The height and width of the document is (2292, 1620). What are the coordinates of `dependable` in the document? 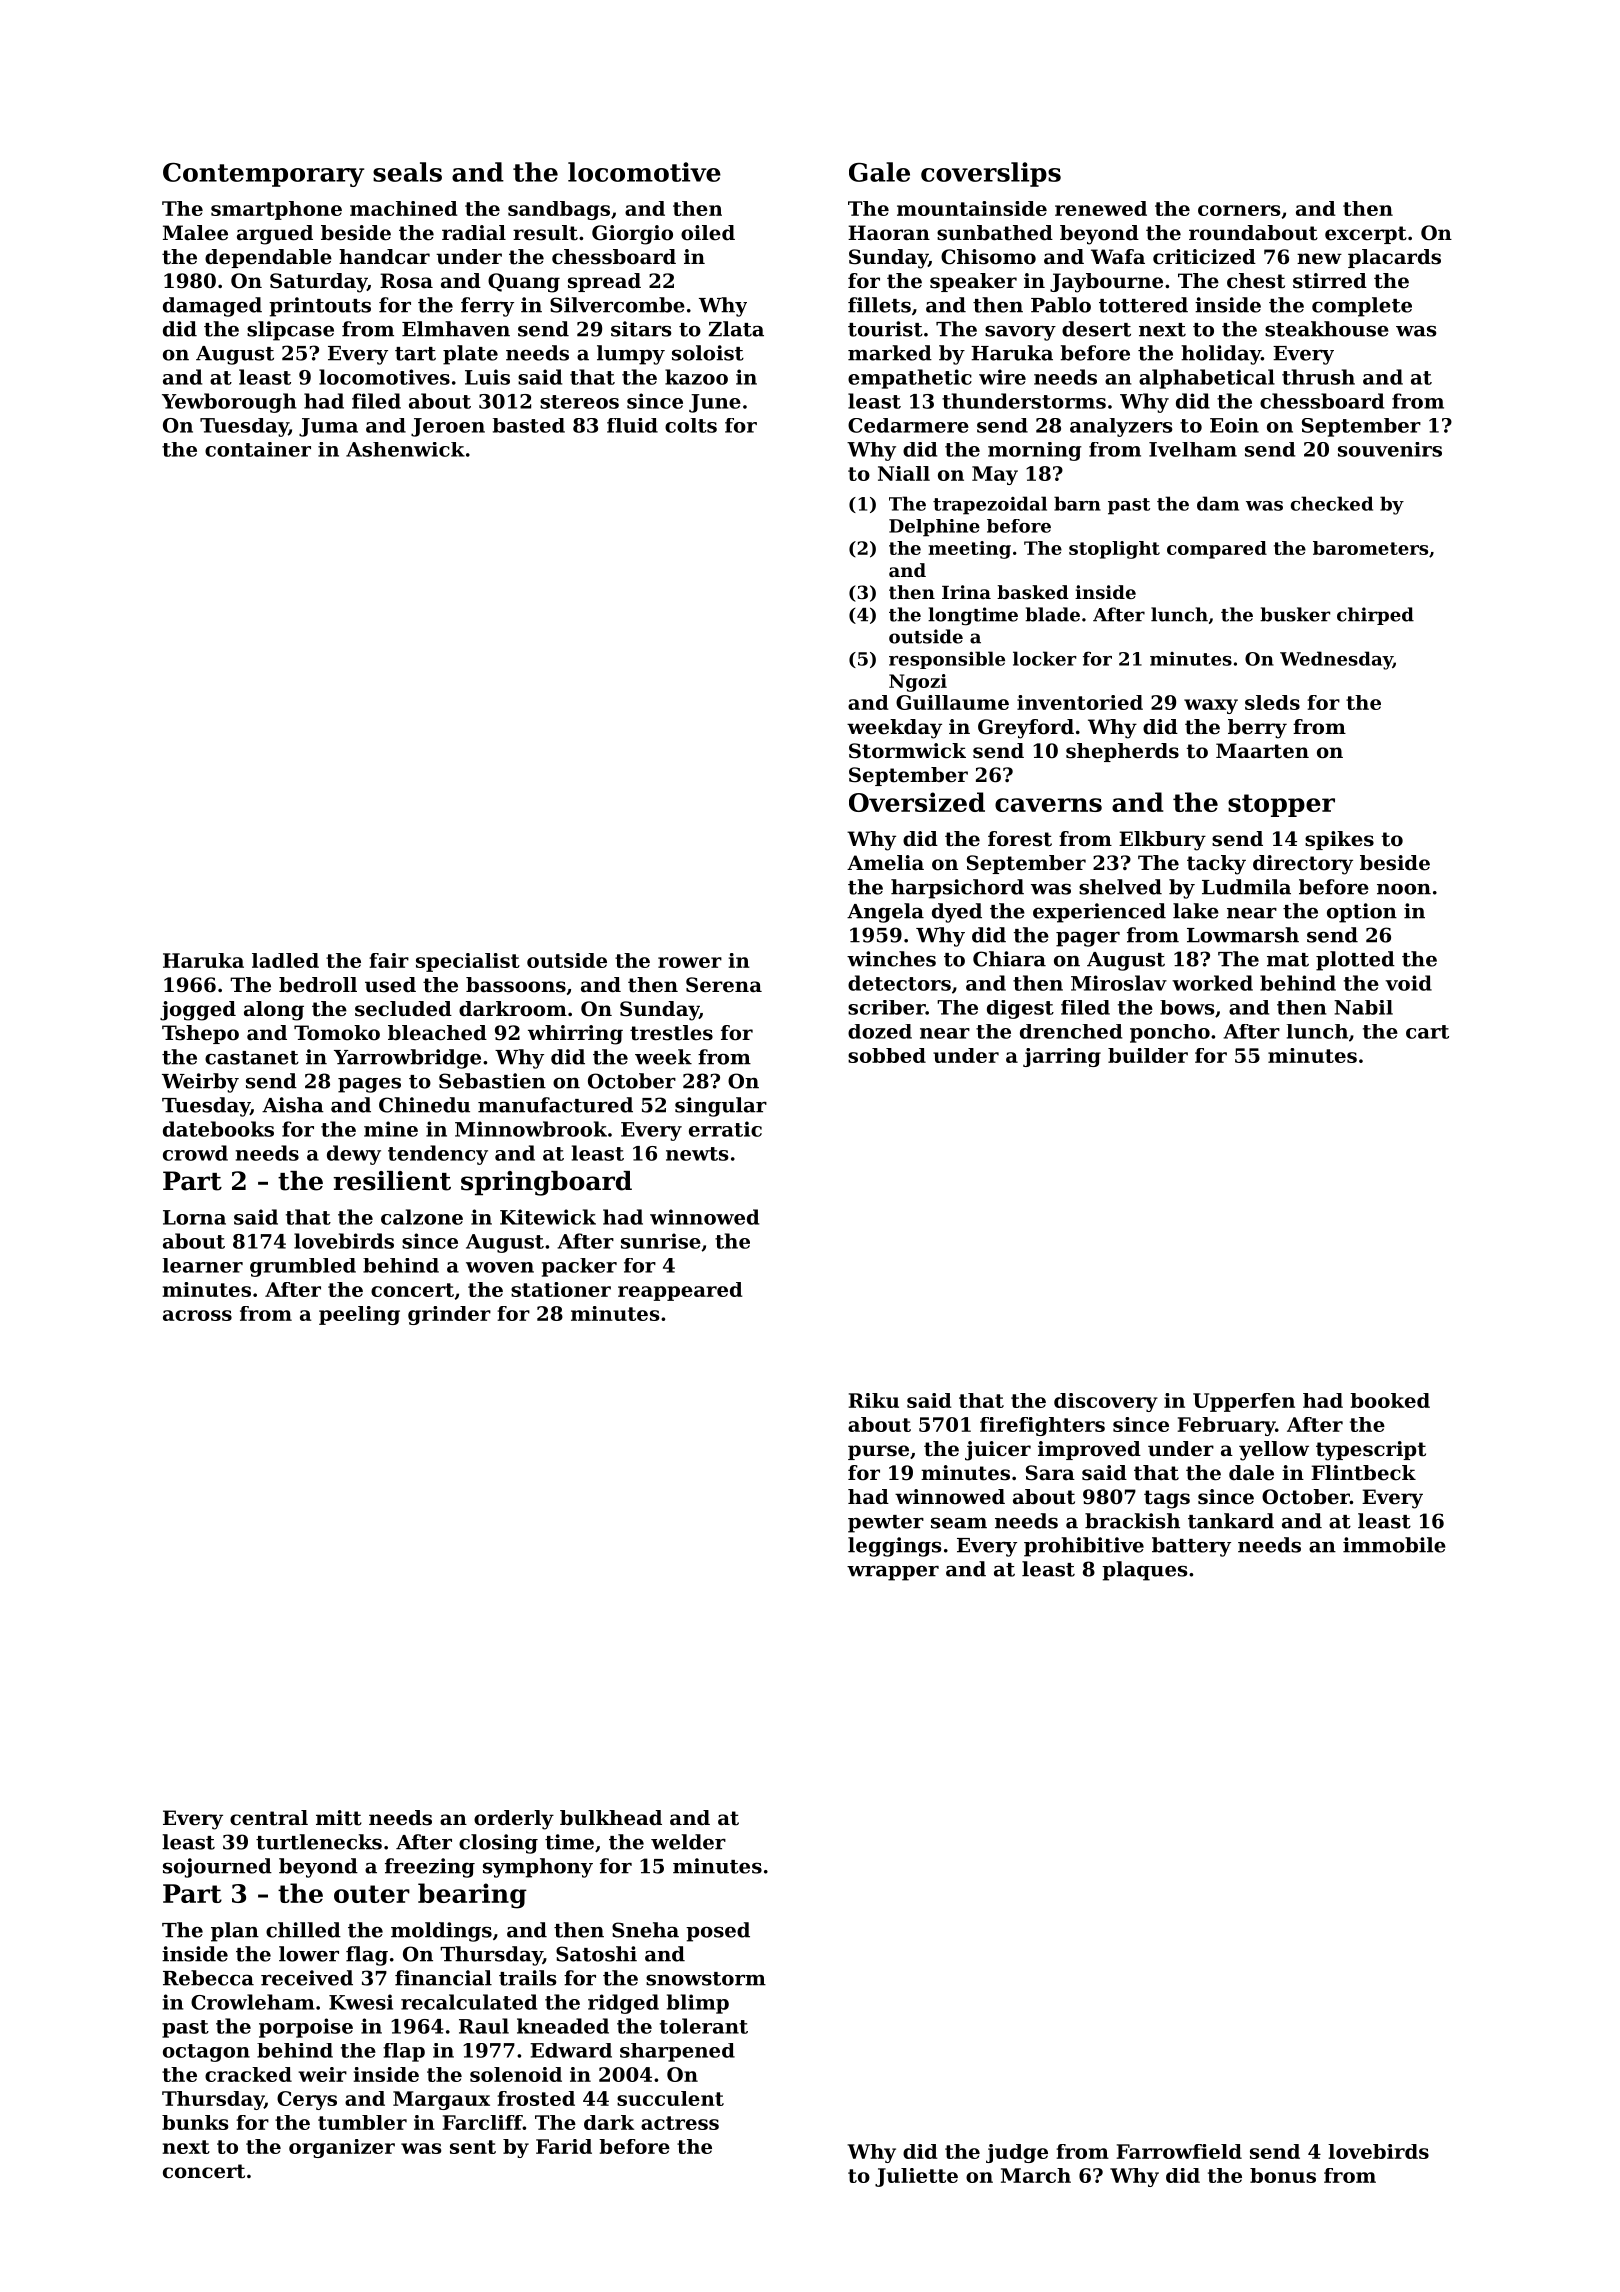 It's located at (268, 258).
